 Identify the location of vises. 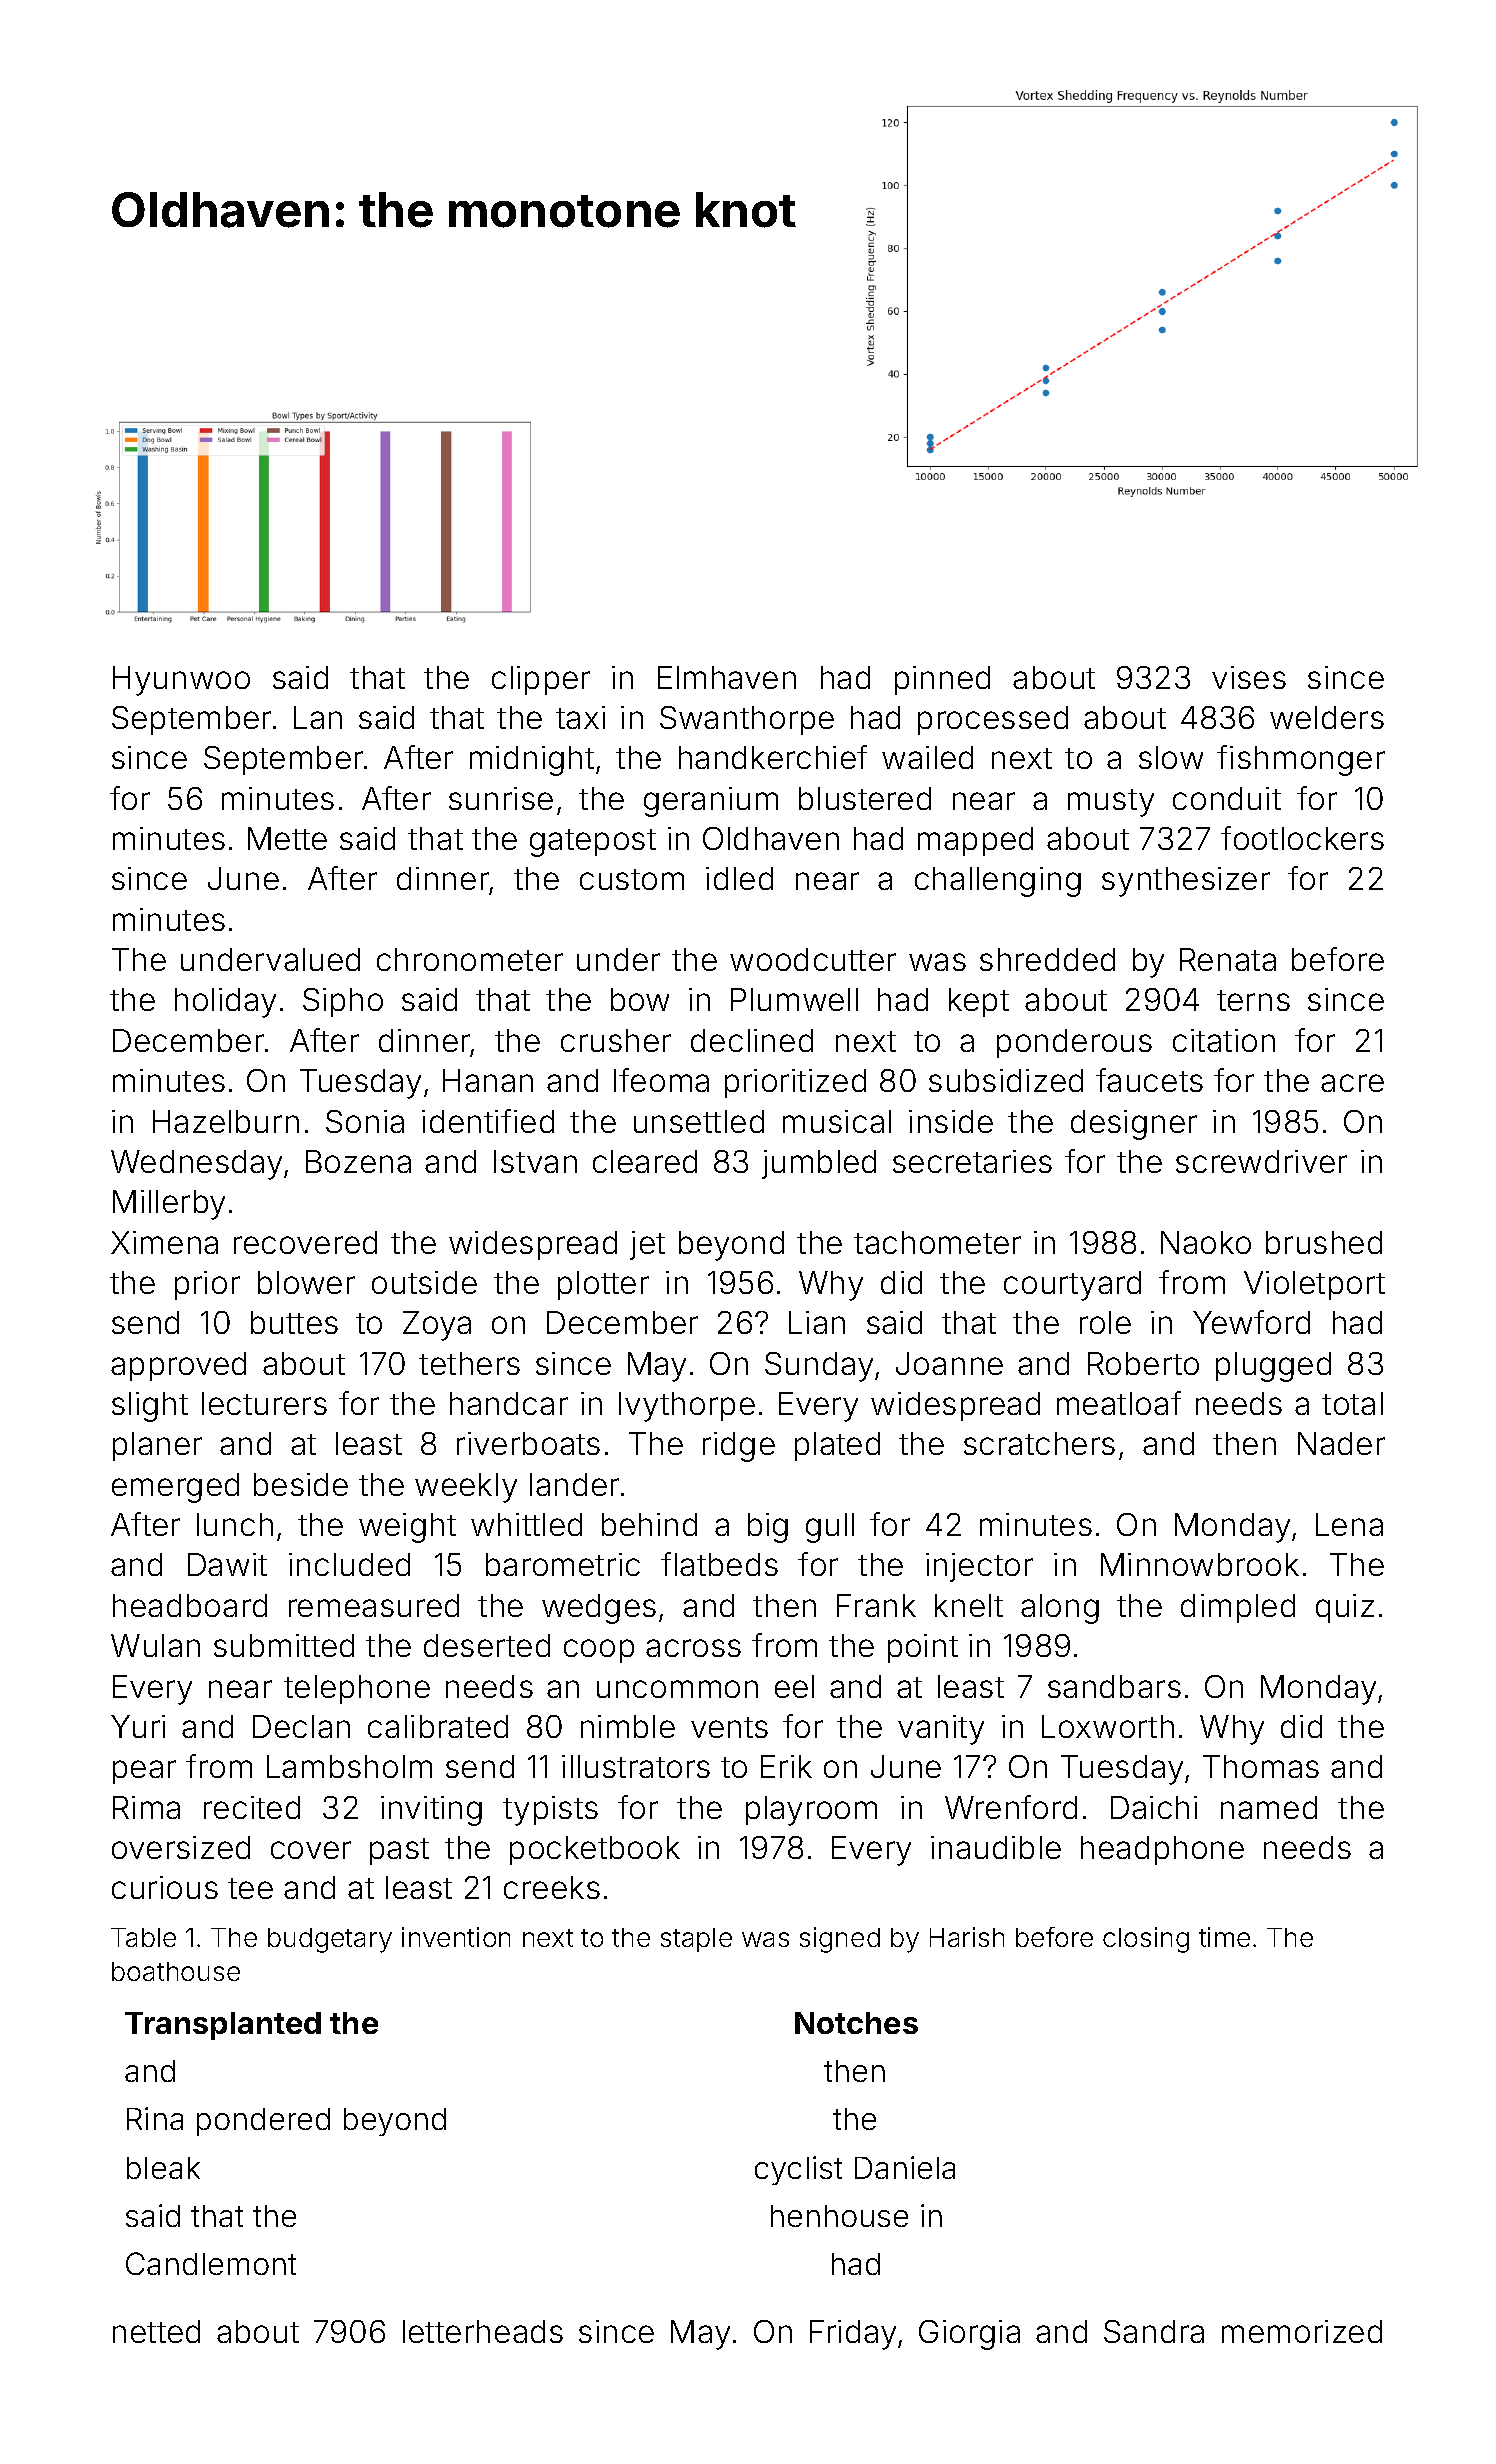
(1249, 677).
